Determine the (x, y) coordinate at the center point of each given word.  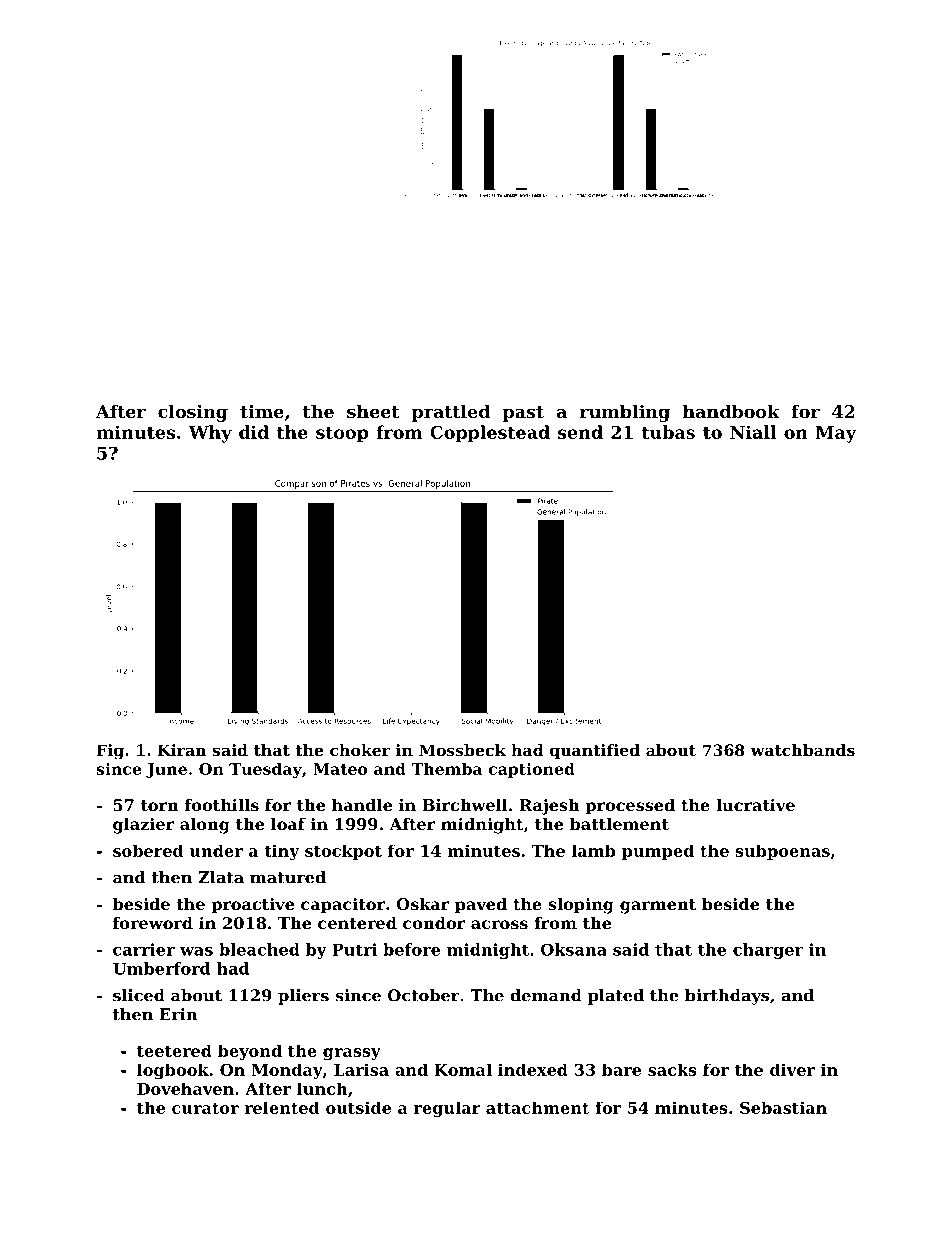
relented (282, 1107)
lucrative (755, 805)
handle (362, 805)
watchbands (802, 750)
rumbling (625, 413)
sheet (373, 411)
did (254, 432)
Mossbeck (462, 750)
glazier (144, 826)
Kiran (182, 750)
